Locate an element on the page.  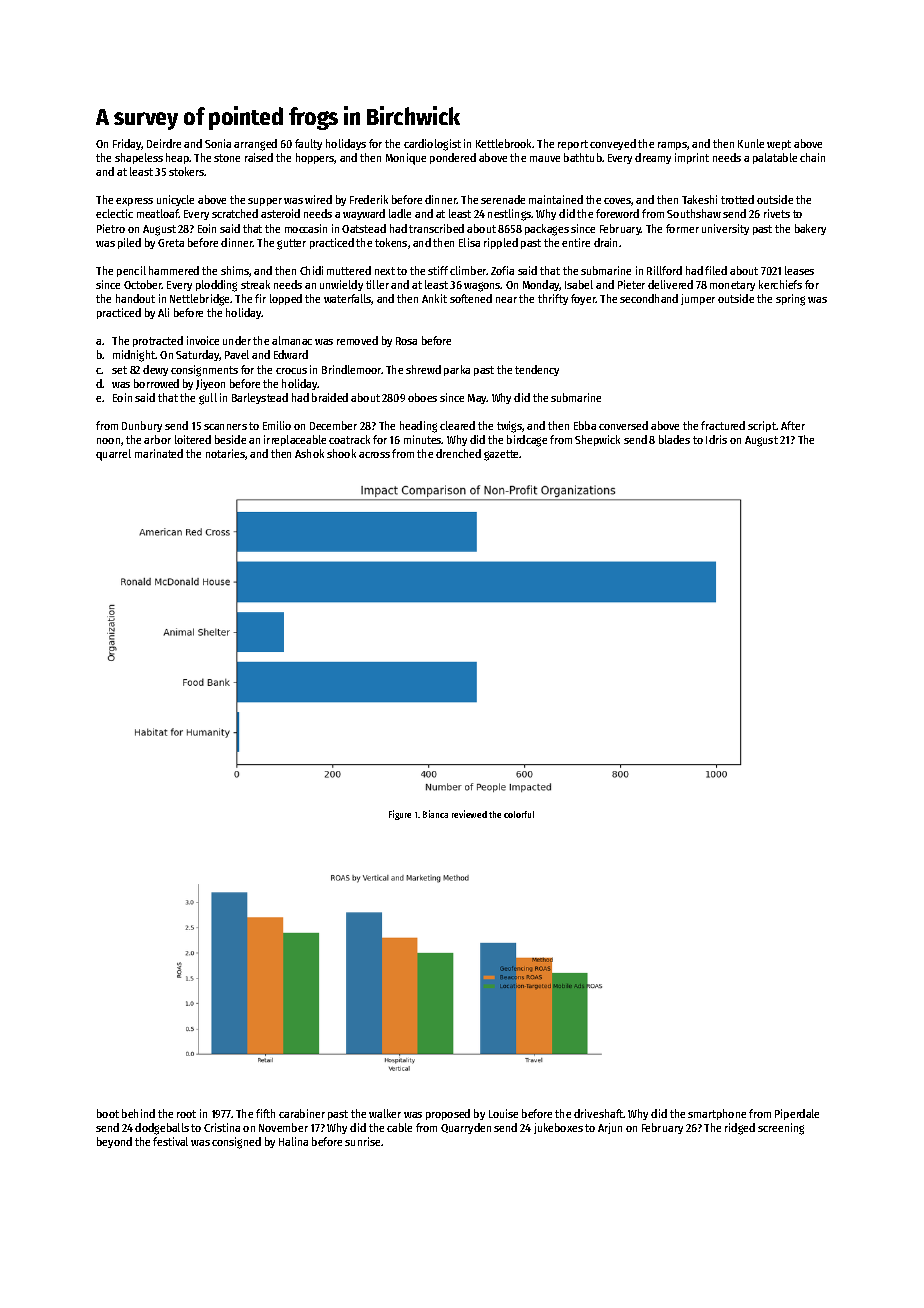
Deirdre is located at coordinates (164, 143).
